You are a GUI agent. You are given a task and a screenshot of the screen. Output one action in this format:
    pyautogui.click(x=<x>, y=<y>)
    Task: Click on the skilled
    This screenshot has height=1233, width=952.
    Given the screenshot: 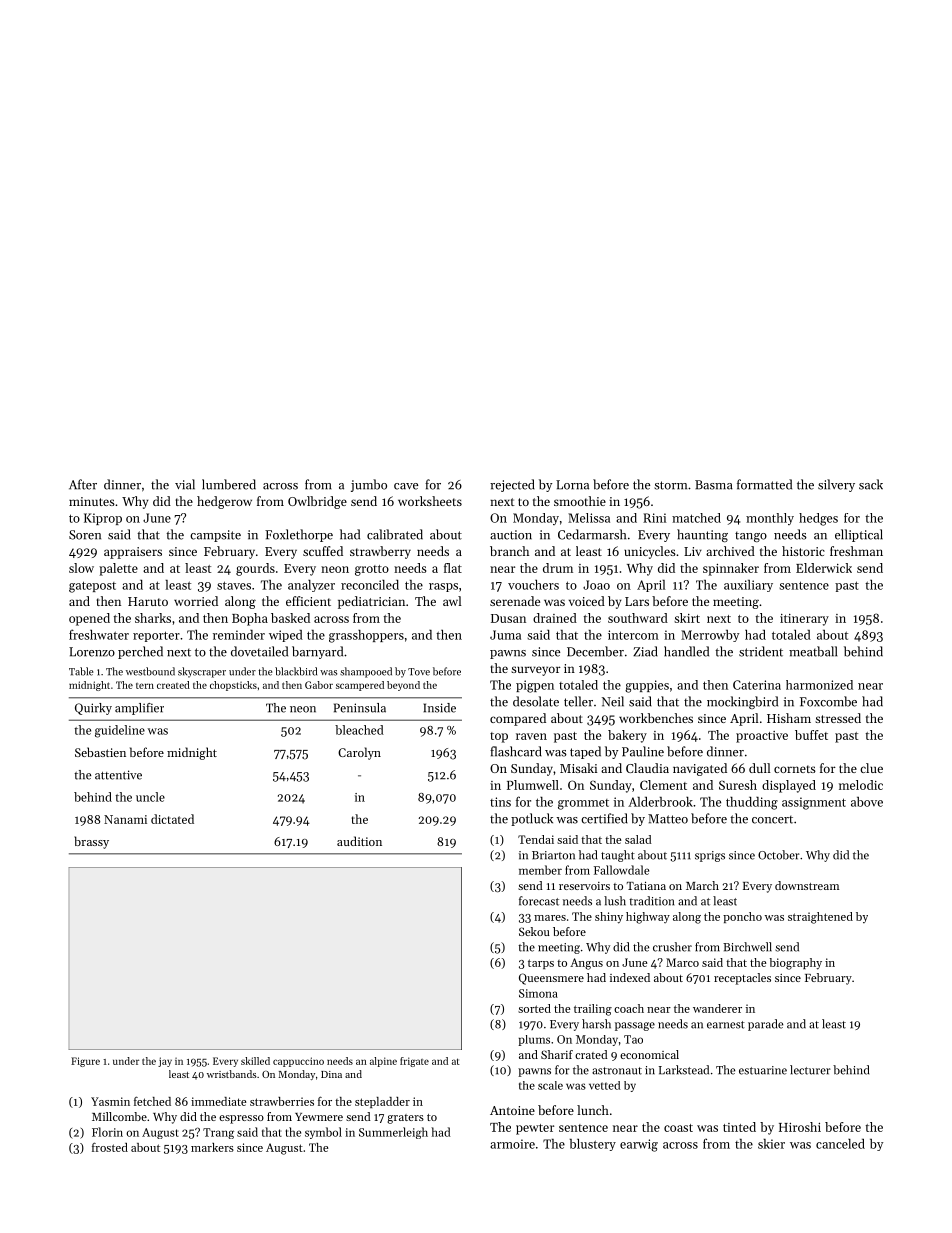 What is the action you would take?
    pyautogui.click(x=255, y=1061)
